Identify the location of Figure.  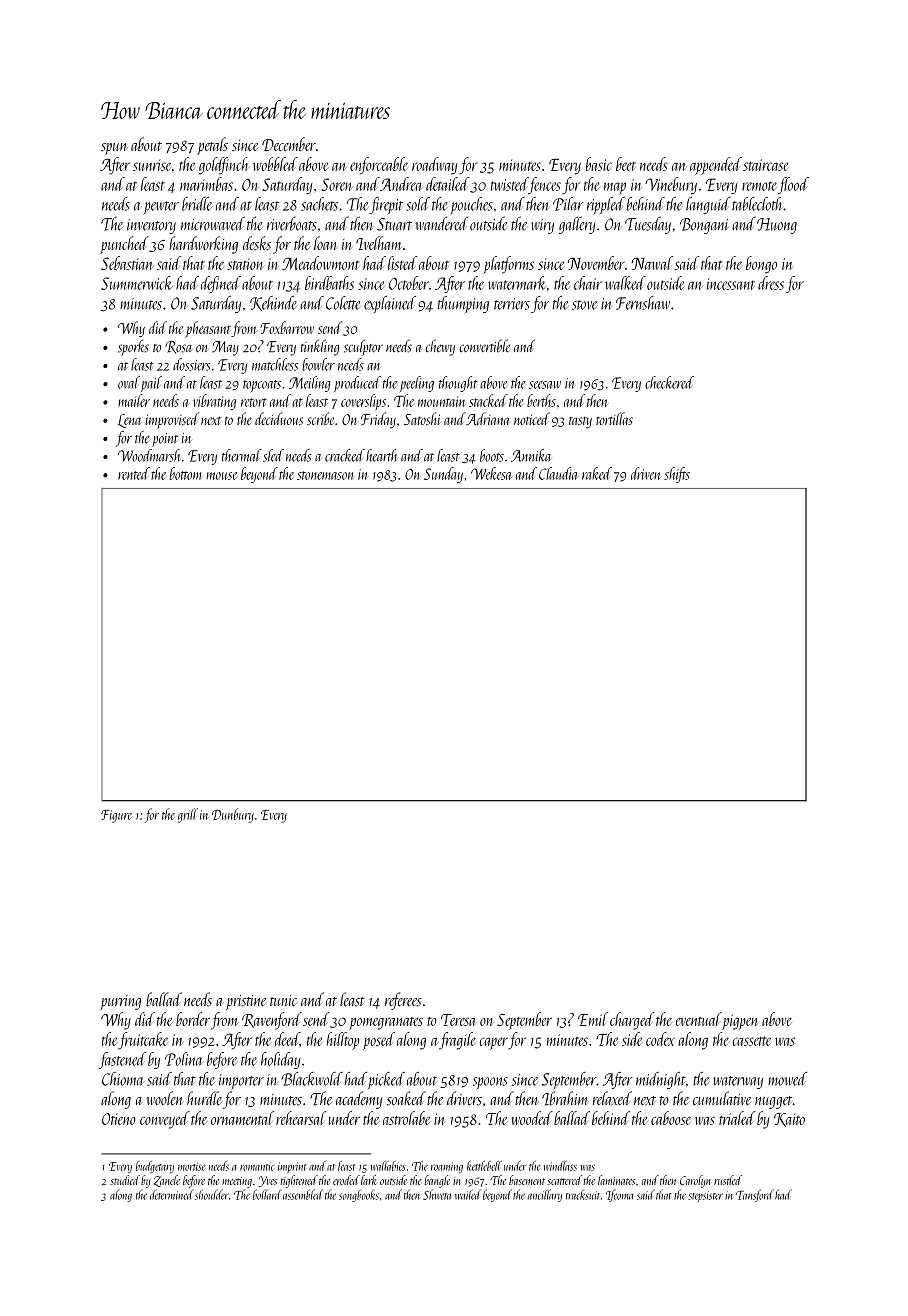
(116, 816).
